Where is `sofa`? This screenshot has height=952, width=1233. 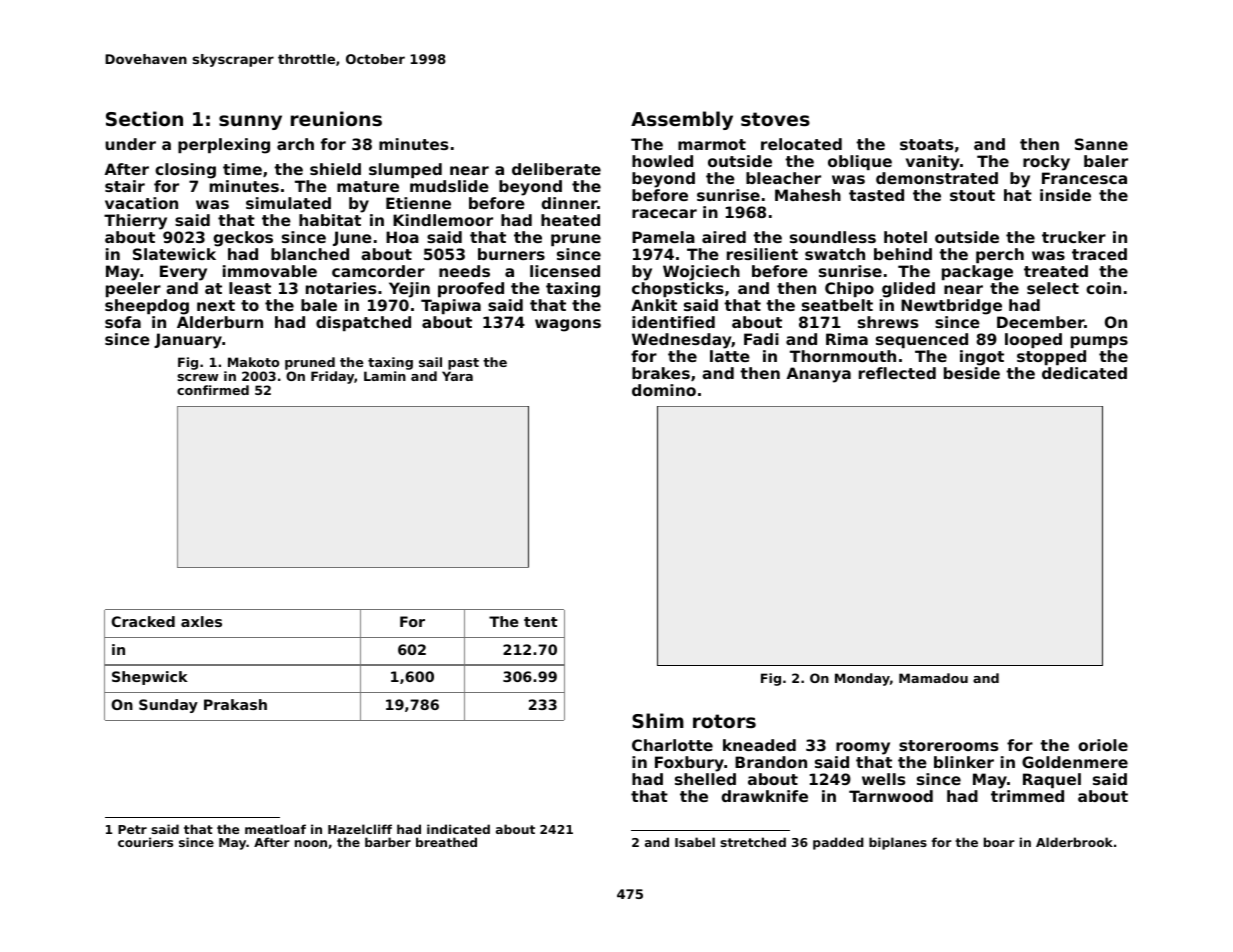
sofa is located at coordinates (123, 322).
